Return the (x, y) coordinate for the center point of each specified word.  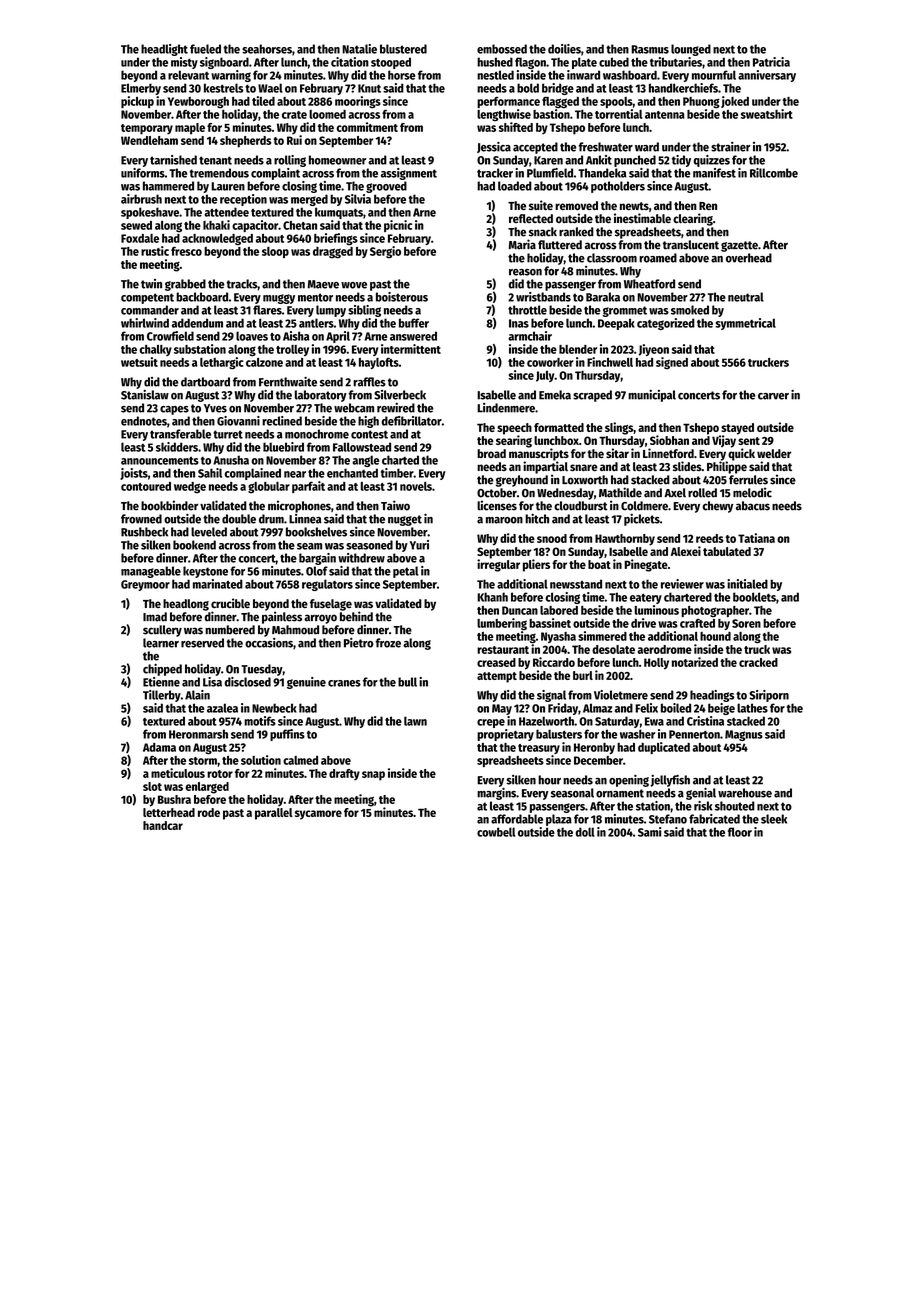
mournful (714, 75)
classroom (612, 258)
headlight (164, 50)
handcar (163, 825)
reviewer (682, 584)
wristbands (543, 297)
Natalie (359, 49)
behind (356, 616)
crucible (230, 603)
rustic (155, 251)
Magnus (744, 735)
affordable (517, 819)
